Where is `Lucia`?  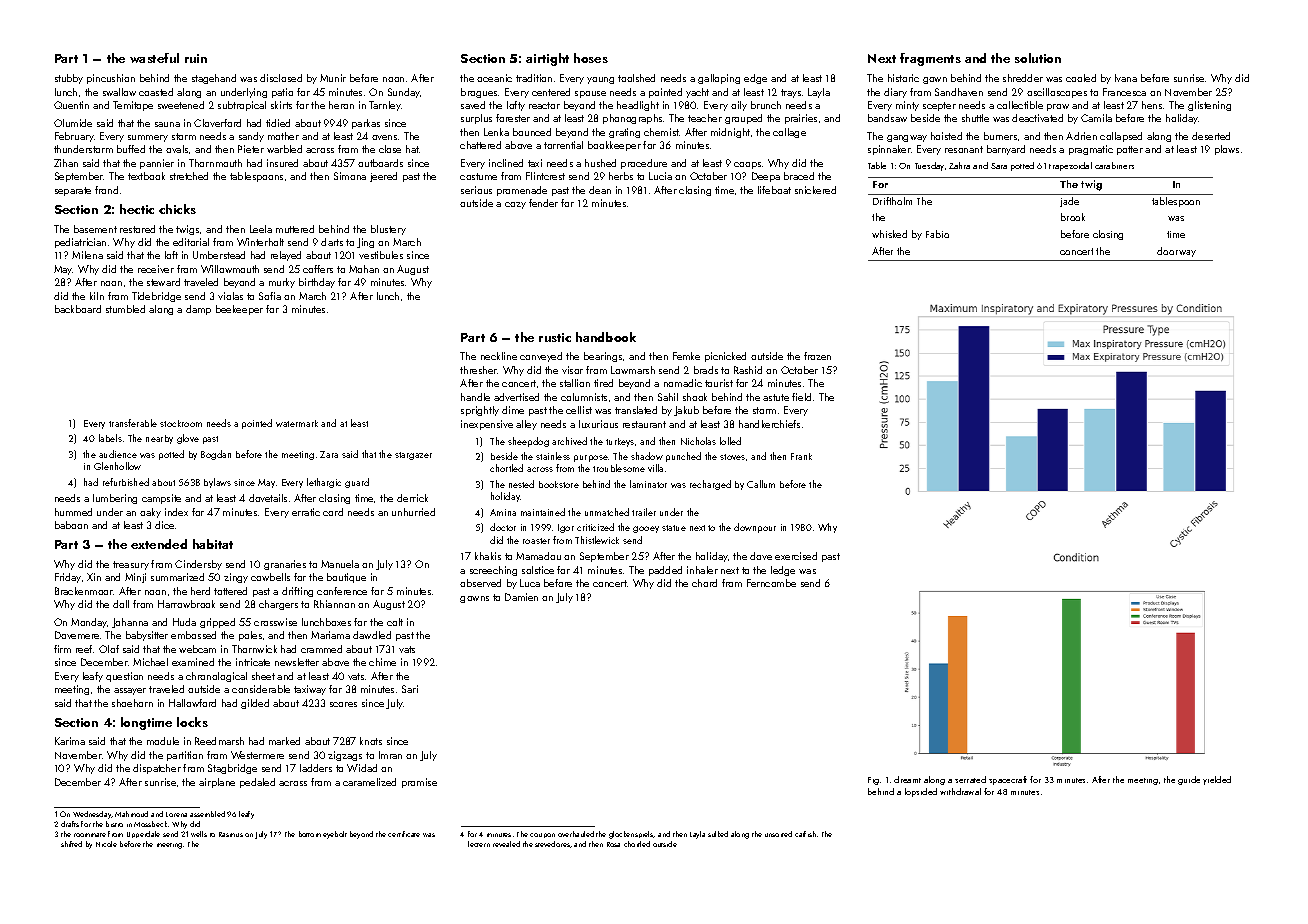
Lucia is located at coordinates (660, 176).
